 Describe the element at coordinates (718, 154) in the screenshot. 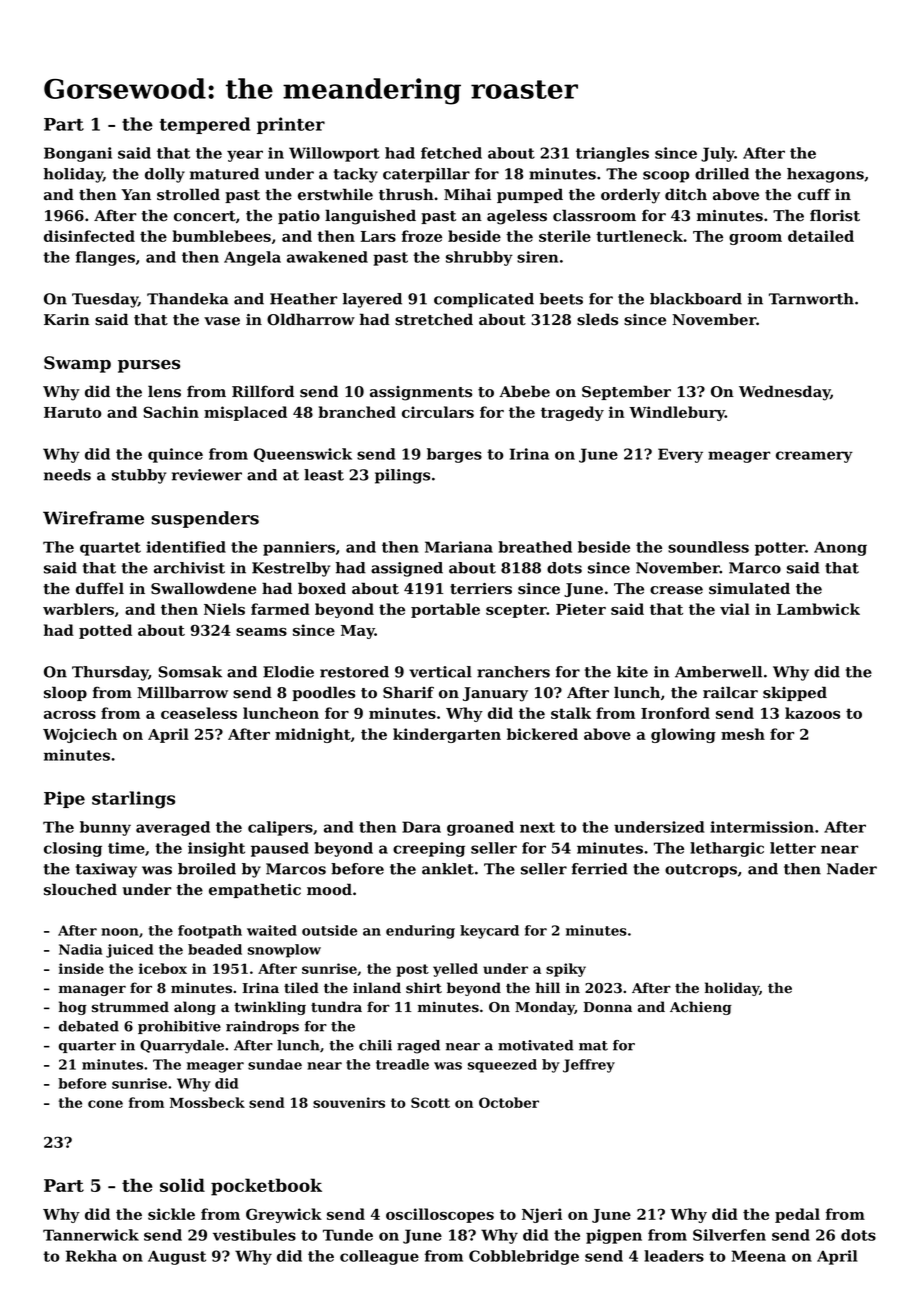

I see `July` at that location.
